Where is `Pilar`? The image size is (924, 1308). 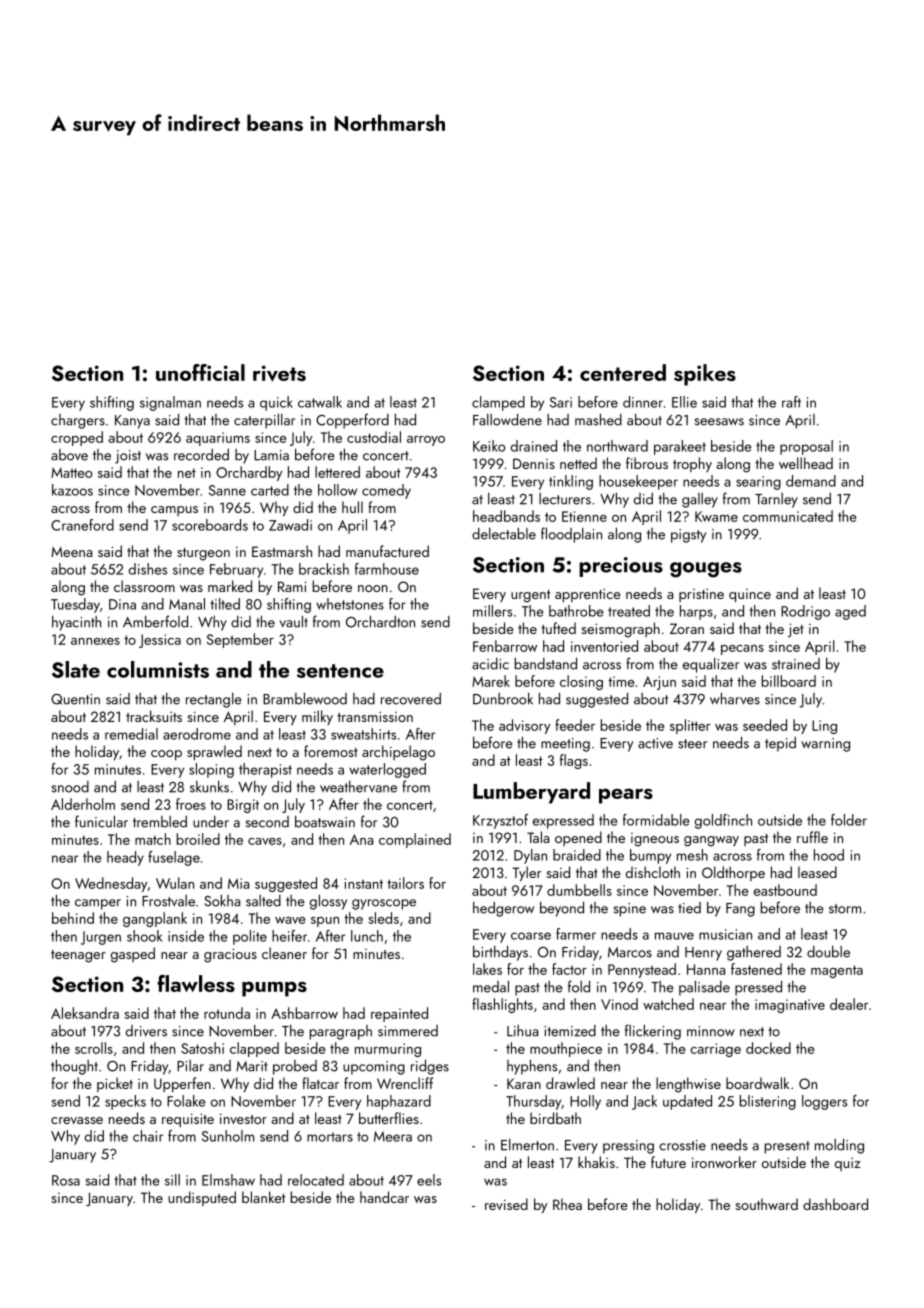
Pilar is located at coordinates (190, 1066).
